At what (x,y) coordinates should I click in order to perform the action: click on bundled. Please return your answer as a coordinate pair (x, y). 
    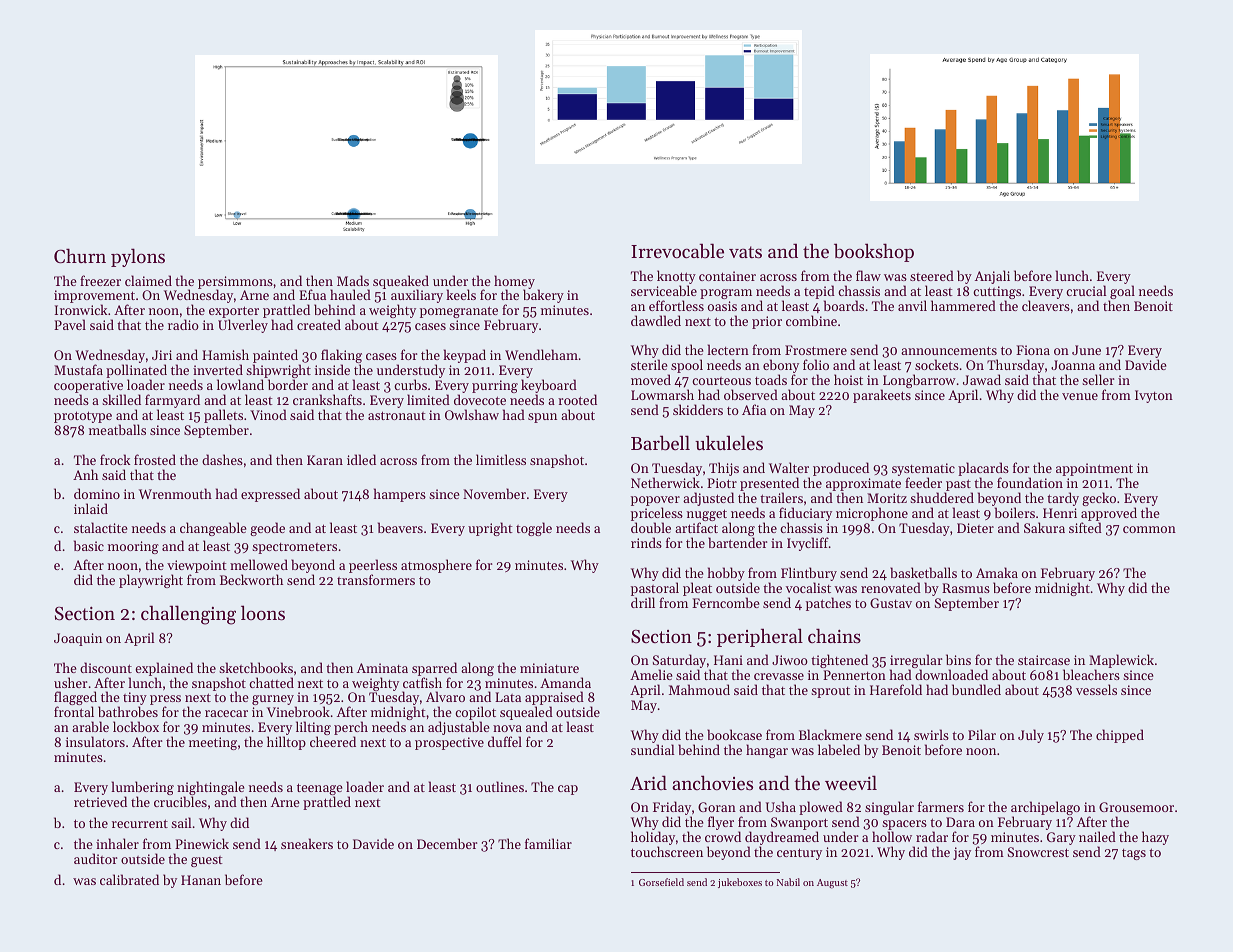
    Looking at the image, I should click on (976, 689).
